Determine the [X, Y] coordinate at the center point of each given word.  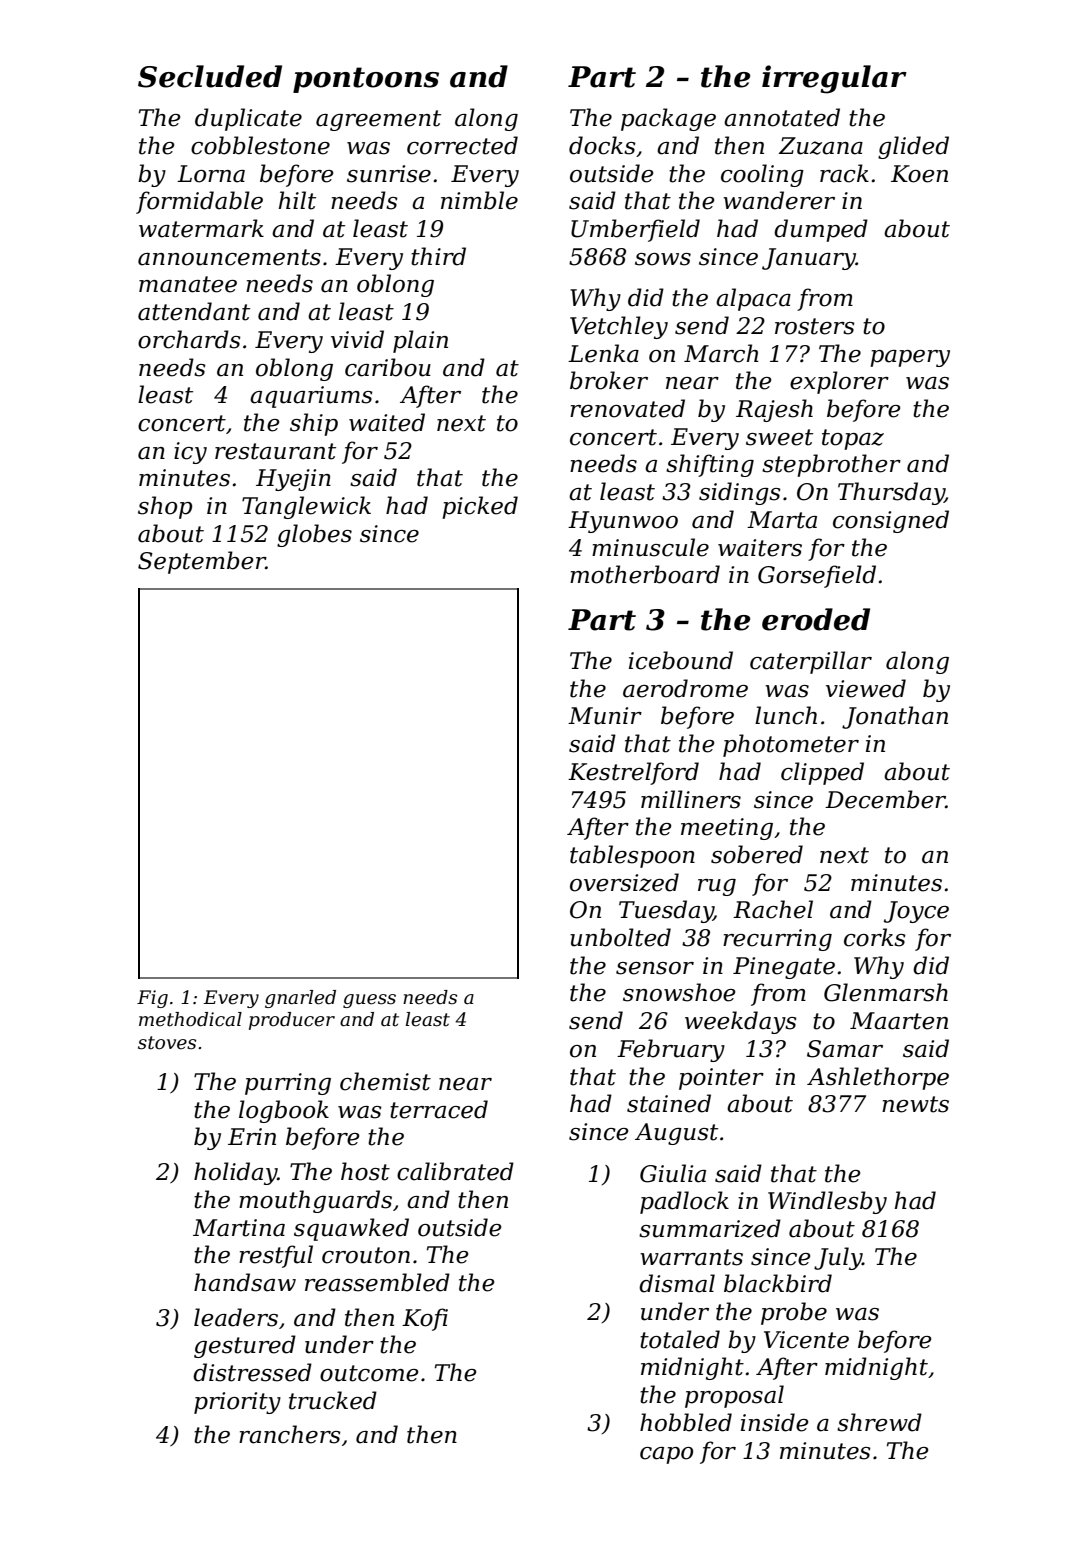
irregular [834, 79]
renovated [627, 408]
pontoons [366, 80]
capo [666, 1455]
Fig [152, 999]
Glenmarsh [886, 992]
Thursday [891, 493]
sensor [655, 968]
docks [602, 145]
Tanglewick [306, 507]
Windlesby [827, 1202]
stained [669, 1103]
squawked [351, 1229]
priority [237, 1403]
